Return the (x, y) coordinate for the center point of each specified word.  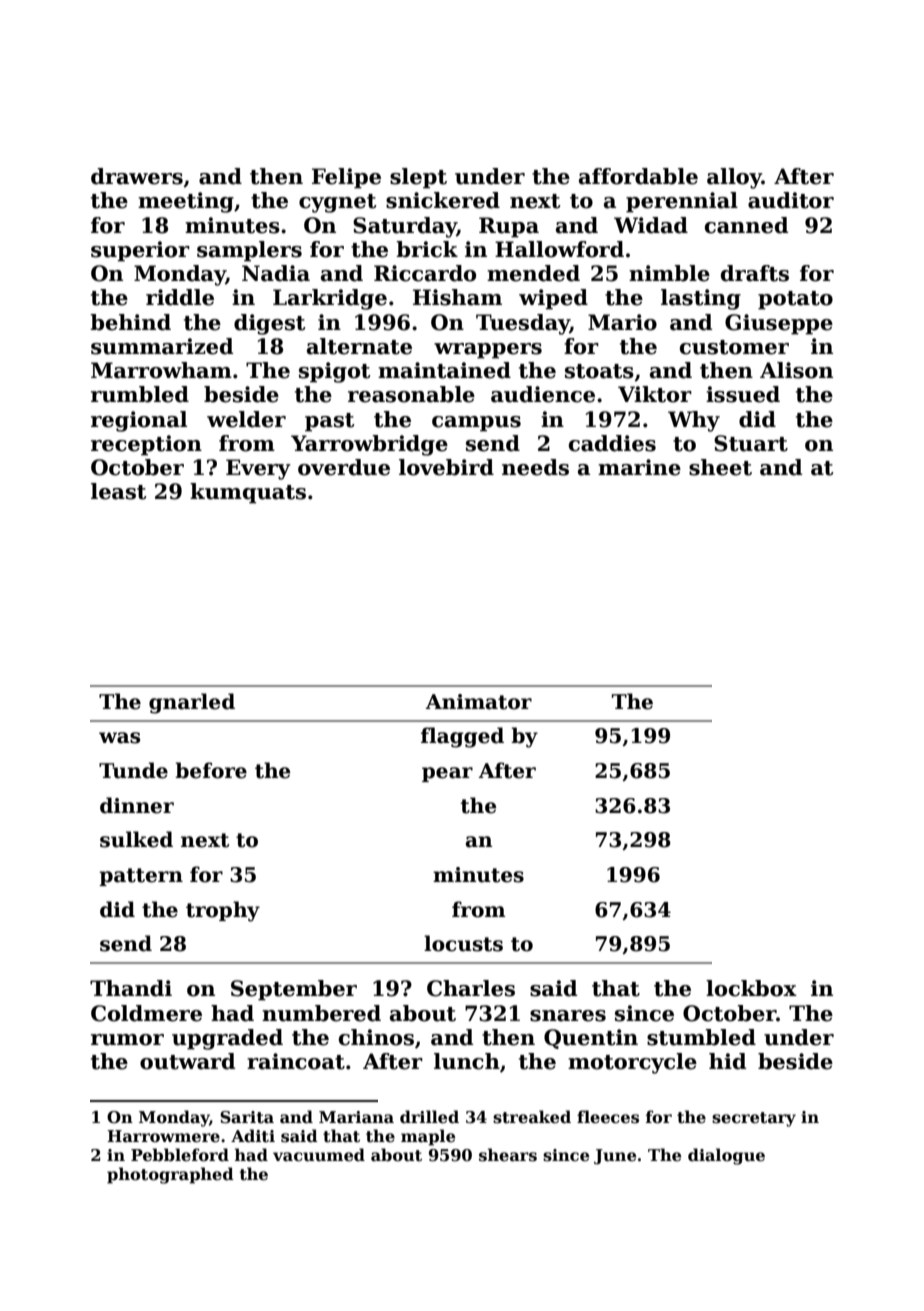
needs (535, 467)
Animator (478, 702)
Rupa (509, 227)
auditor (791, 200)
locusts (463, 943)
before (211, 770)
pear (447, 774)
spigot (335, 372)
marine (639, 467)
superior (140, 251)
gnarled (192, 703)
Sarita (247, 1117)
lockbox (751, 988)
